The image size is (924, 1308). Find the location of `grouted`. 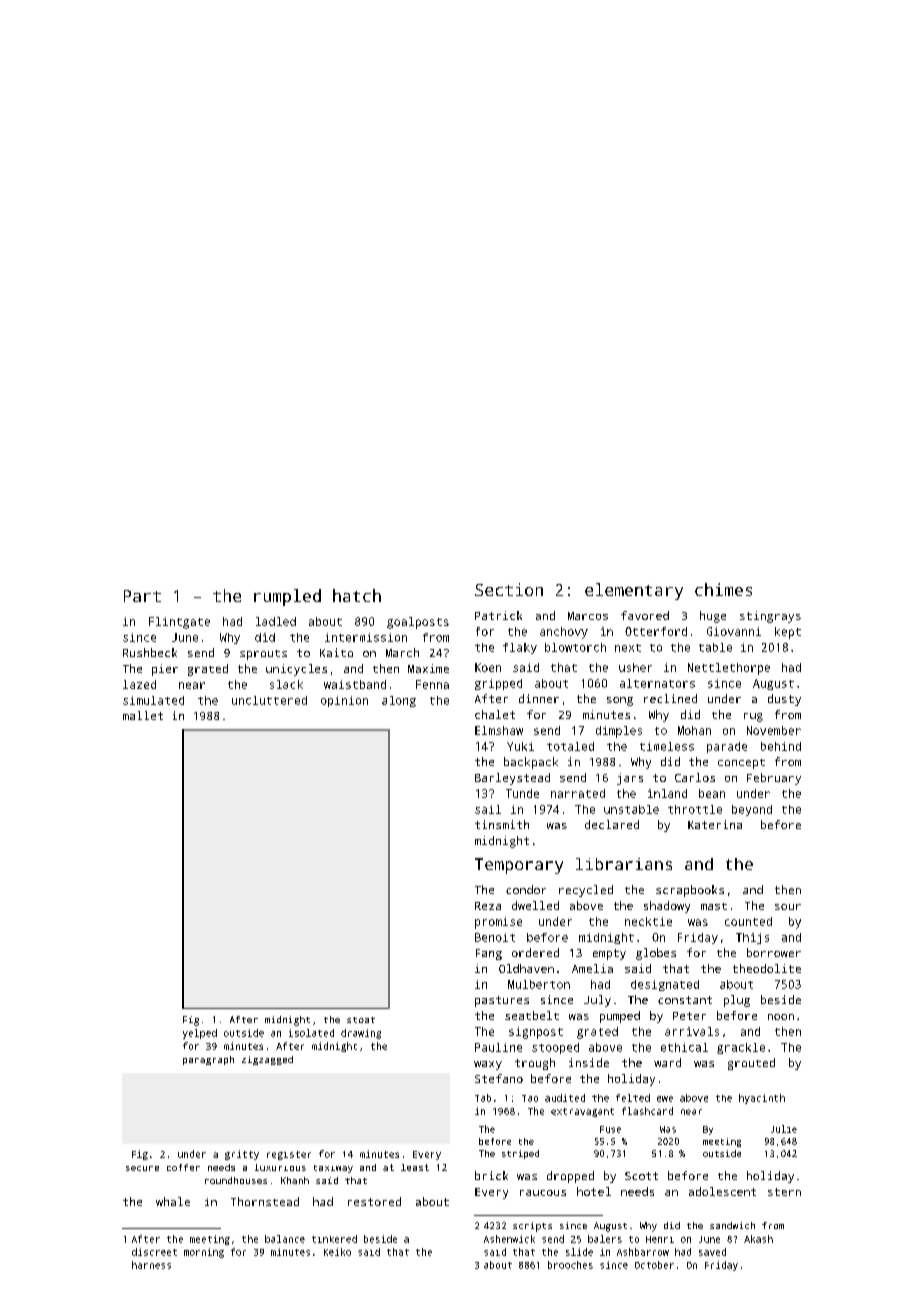

grouted is located at coordinates (751, 1064).
